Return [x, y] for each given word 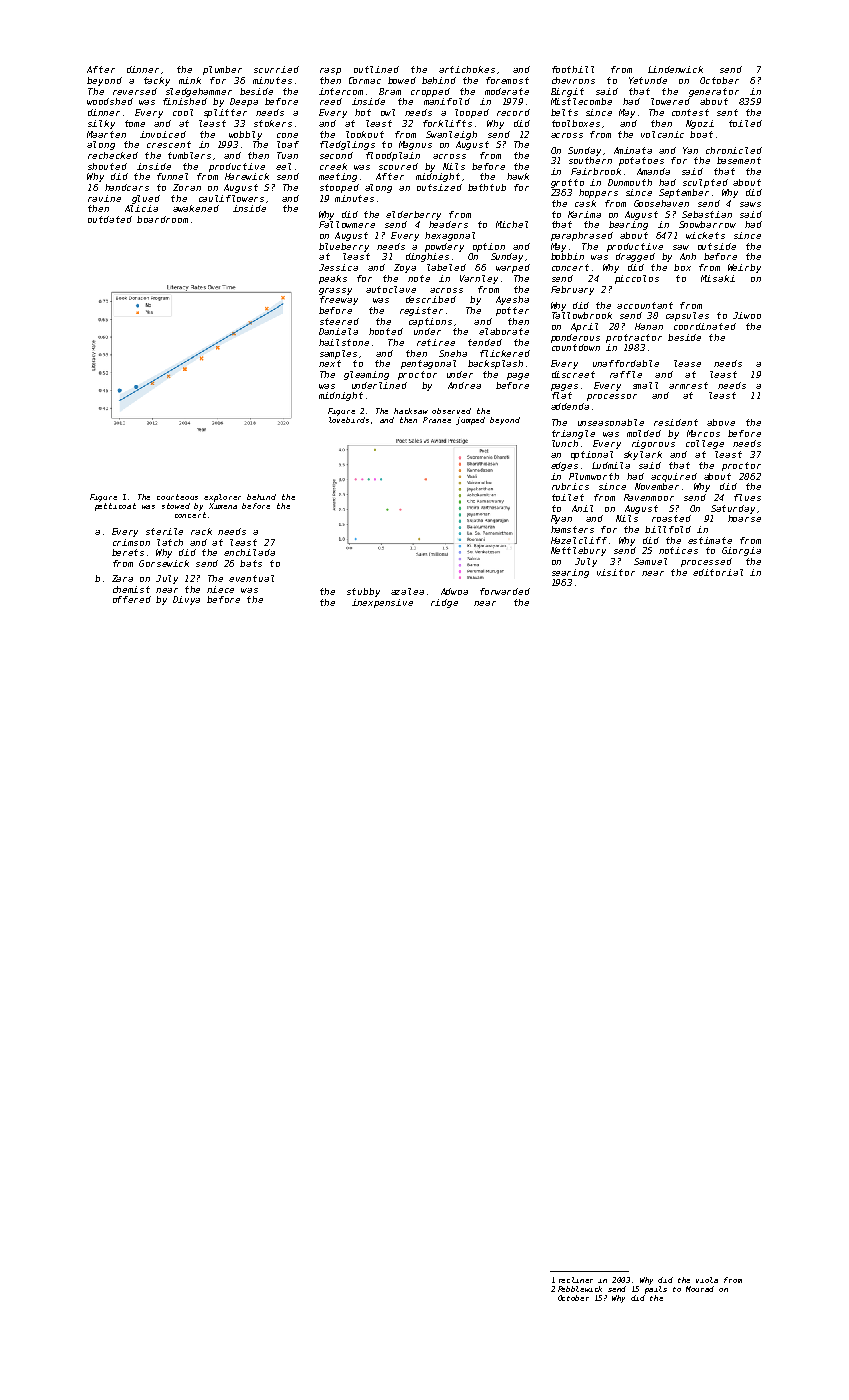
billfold [668, 529]
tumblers [189, 155]
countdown [576, 347]
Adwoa [454, 591]
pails [656, 1290]
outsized [439, 187]
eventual [251, 578]
